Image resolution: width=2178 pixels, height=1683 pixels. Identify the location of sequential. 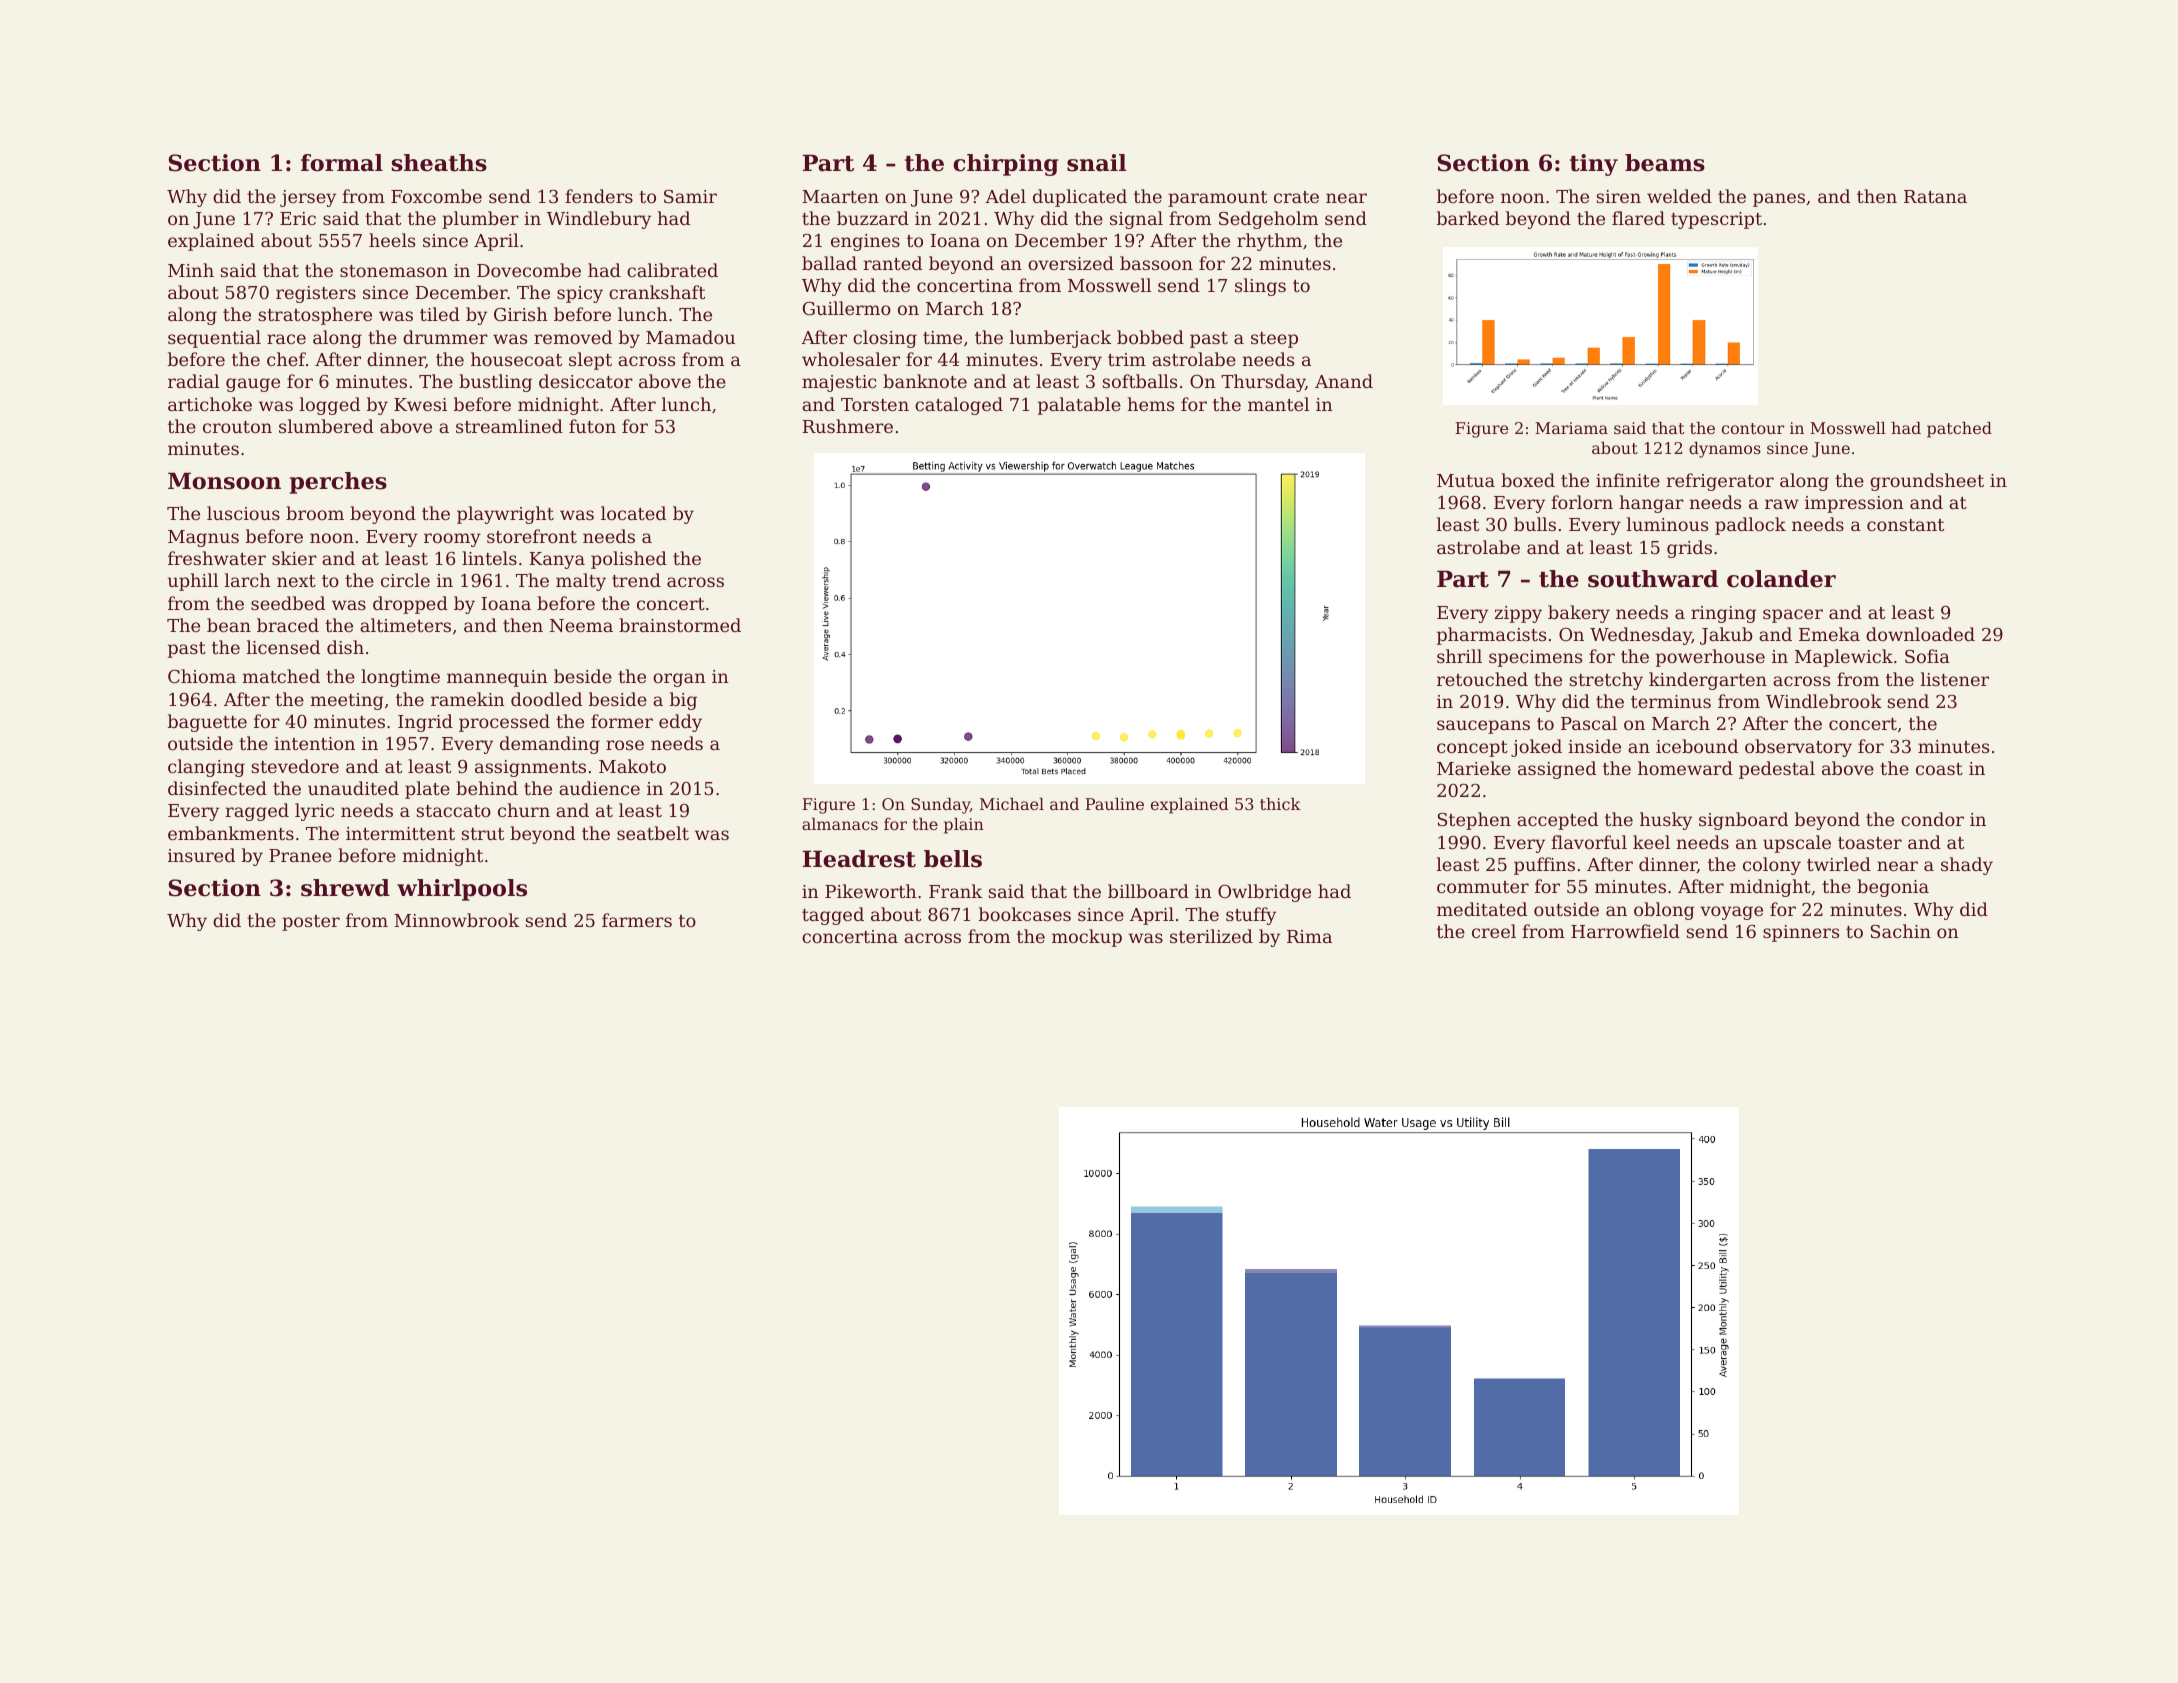
(214, 339).
